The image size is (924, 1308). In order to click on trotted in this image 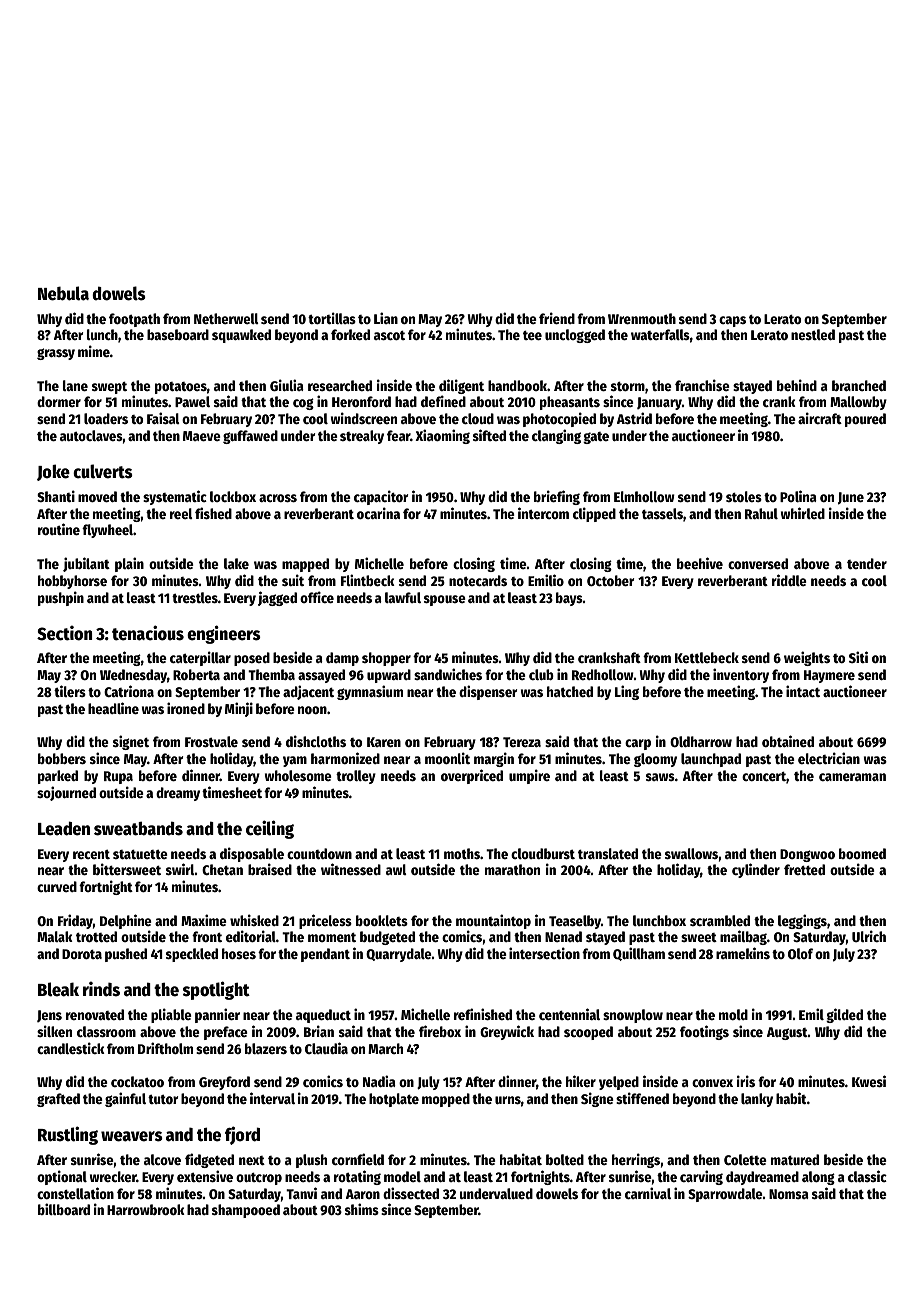, I will do `click(96, 936)`.
